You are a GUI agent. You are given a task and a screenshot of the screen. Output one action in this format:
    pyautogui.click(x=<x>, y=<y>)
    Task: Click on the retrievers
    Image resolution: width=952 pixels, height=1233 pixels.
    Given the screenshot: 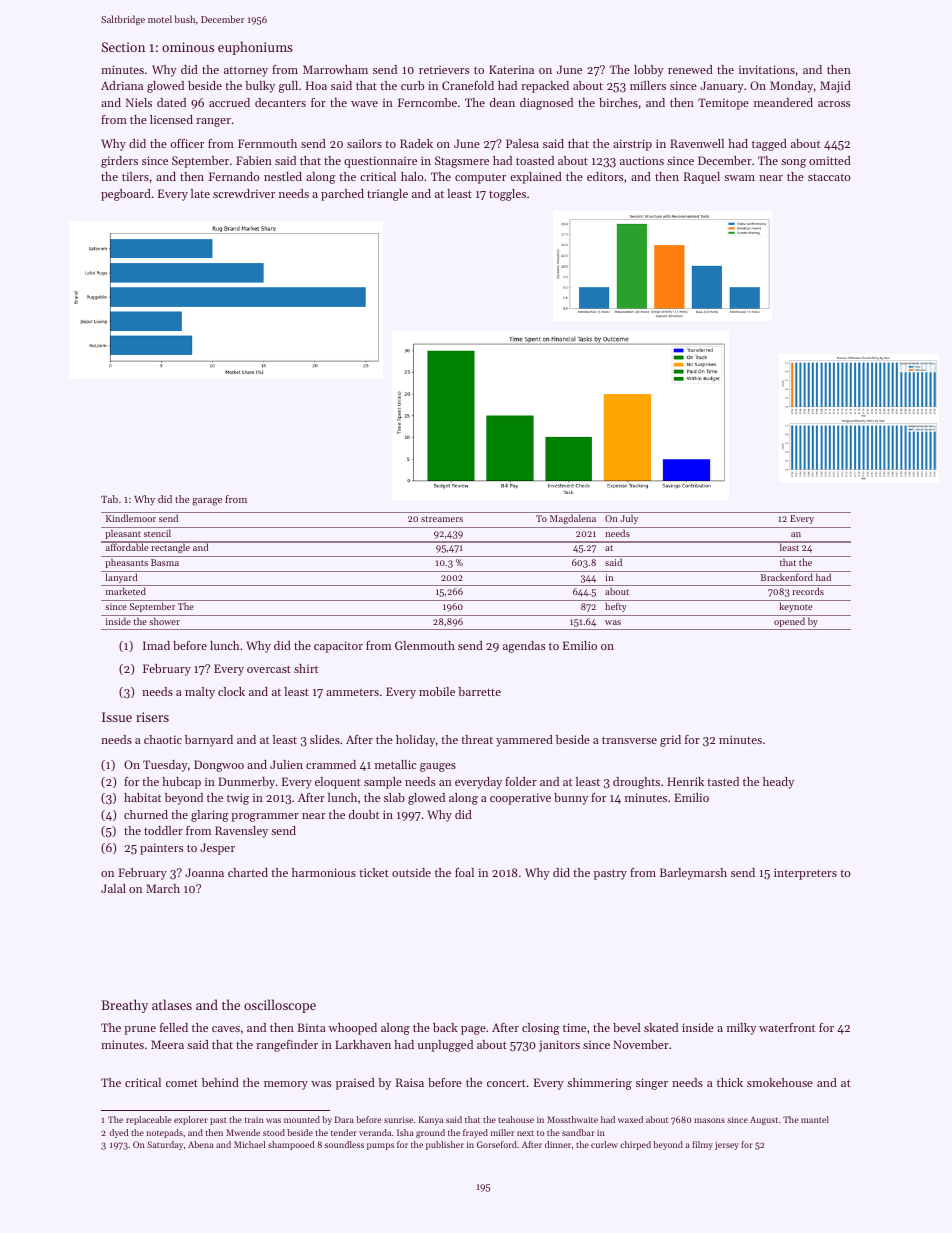 What is the action you would take?
    pyautogui.click(x=444, y=69)
